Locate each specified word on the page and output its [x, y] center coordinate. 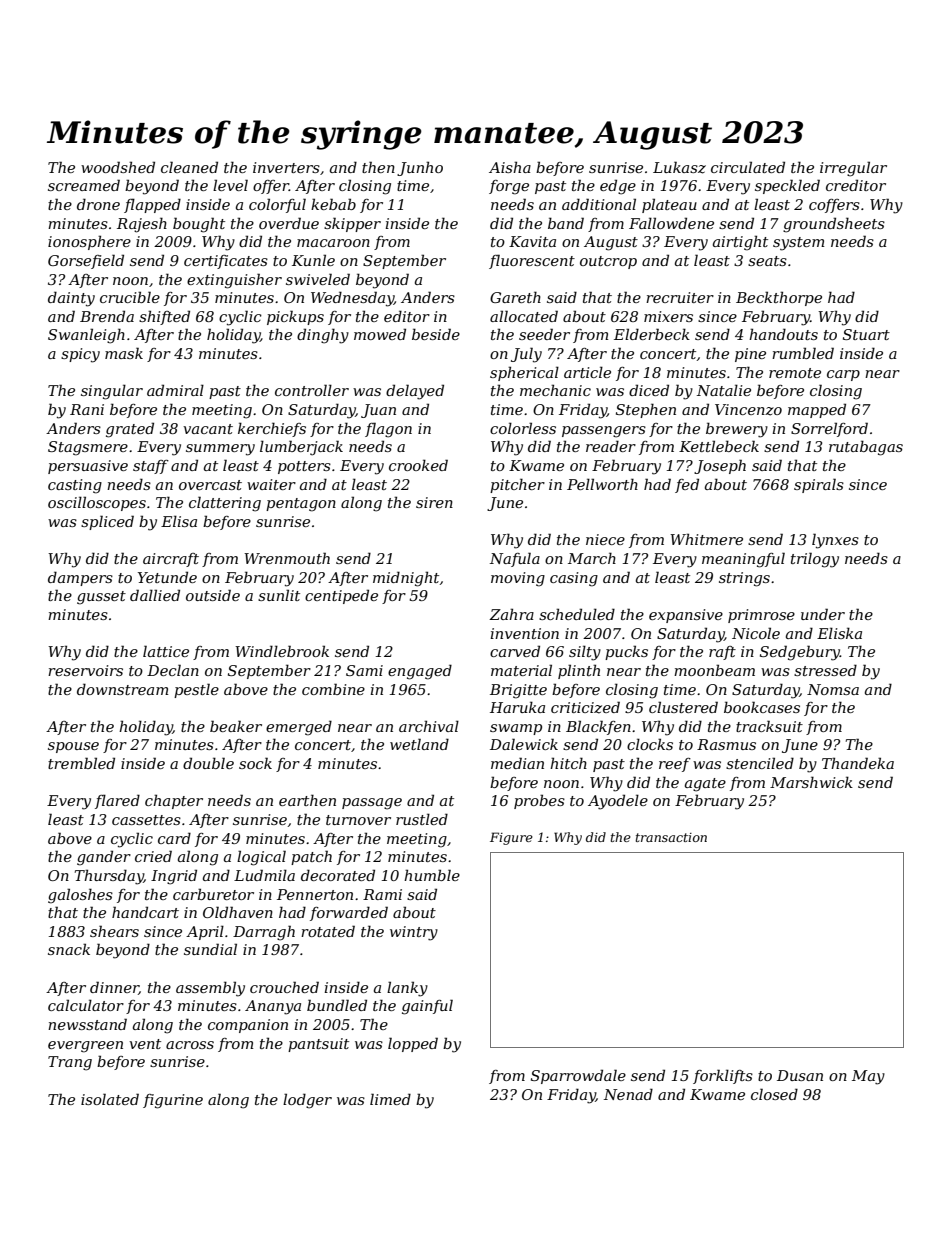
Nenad [628, 1094]
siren [434, 502]
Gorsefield [86, 261]
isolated [110, 1099]
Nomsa [833, 689]
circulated [748, 167]
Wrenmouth [287, 558]
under [823, 614]
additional [599, 204]
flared [117, 801]
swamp [516, 729]
